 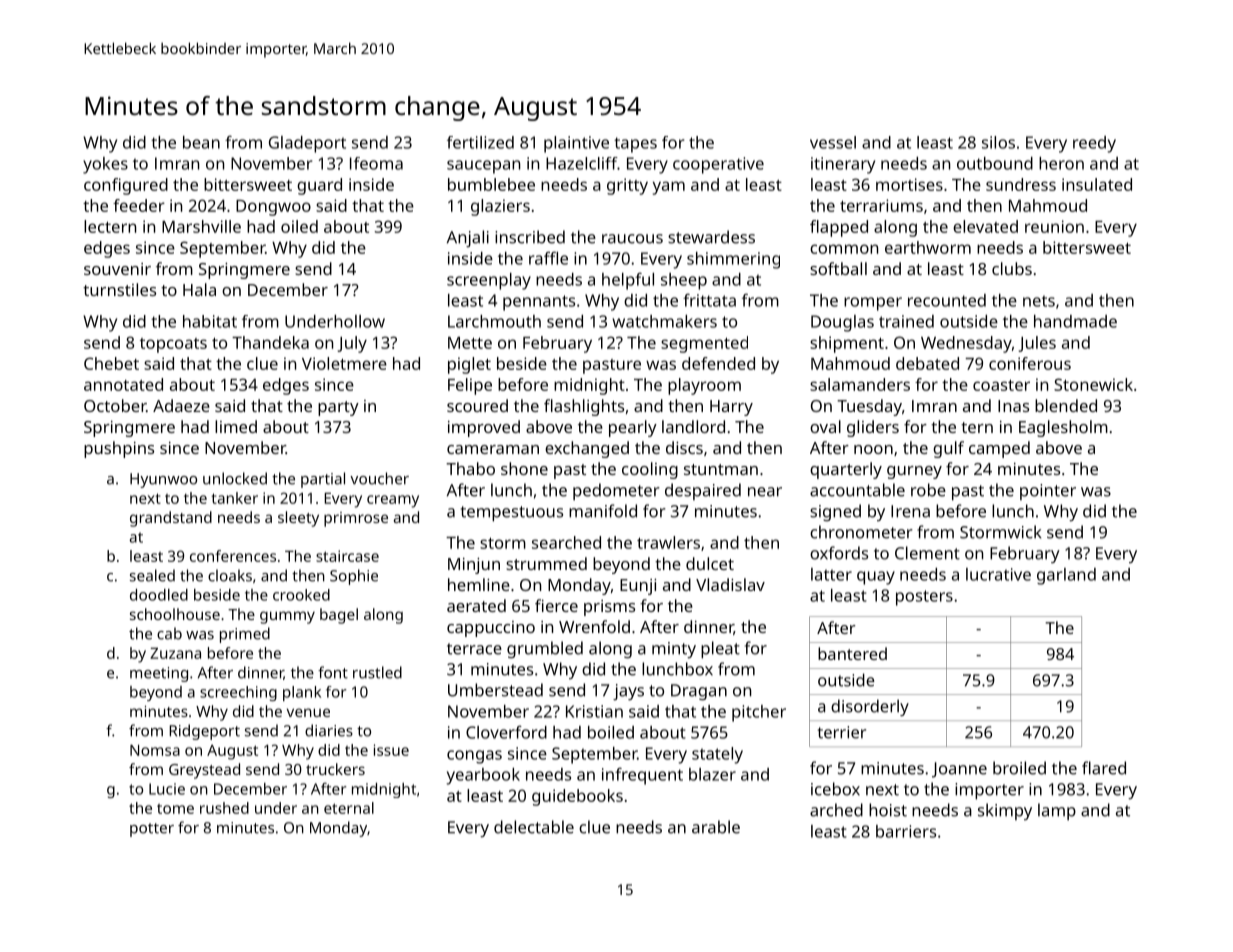 I want to click on Stonewick, so click(x=1093, y=384).
